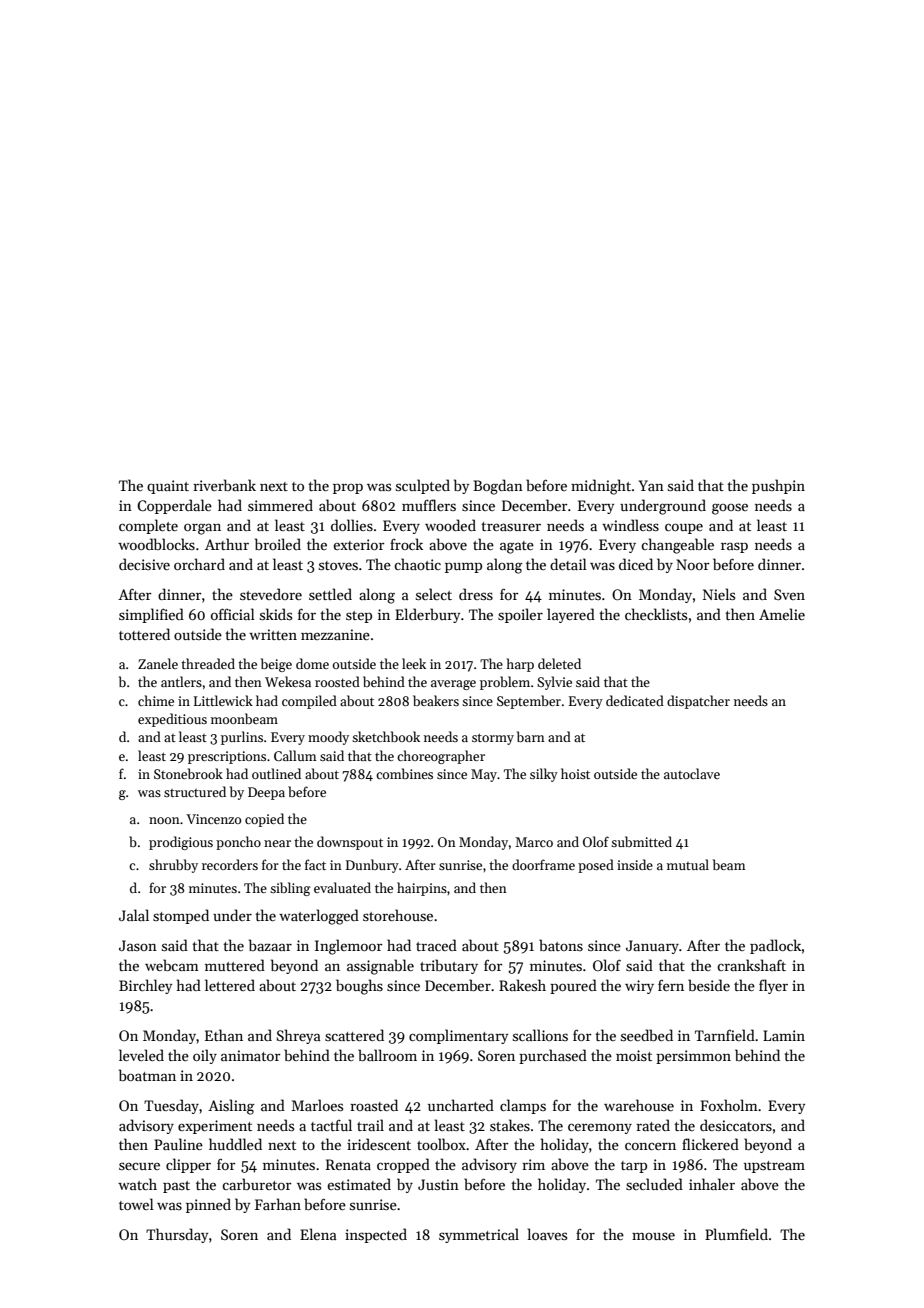 This image has width=924, height=1308. Describe the element at coordinates (653, 1236) in the image. I see `mouse` at that location.
